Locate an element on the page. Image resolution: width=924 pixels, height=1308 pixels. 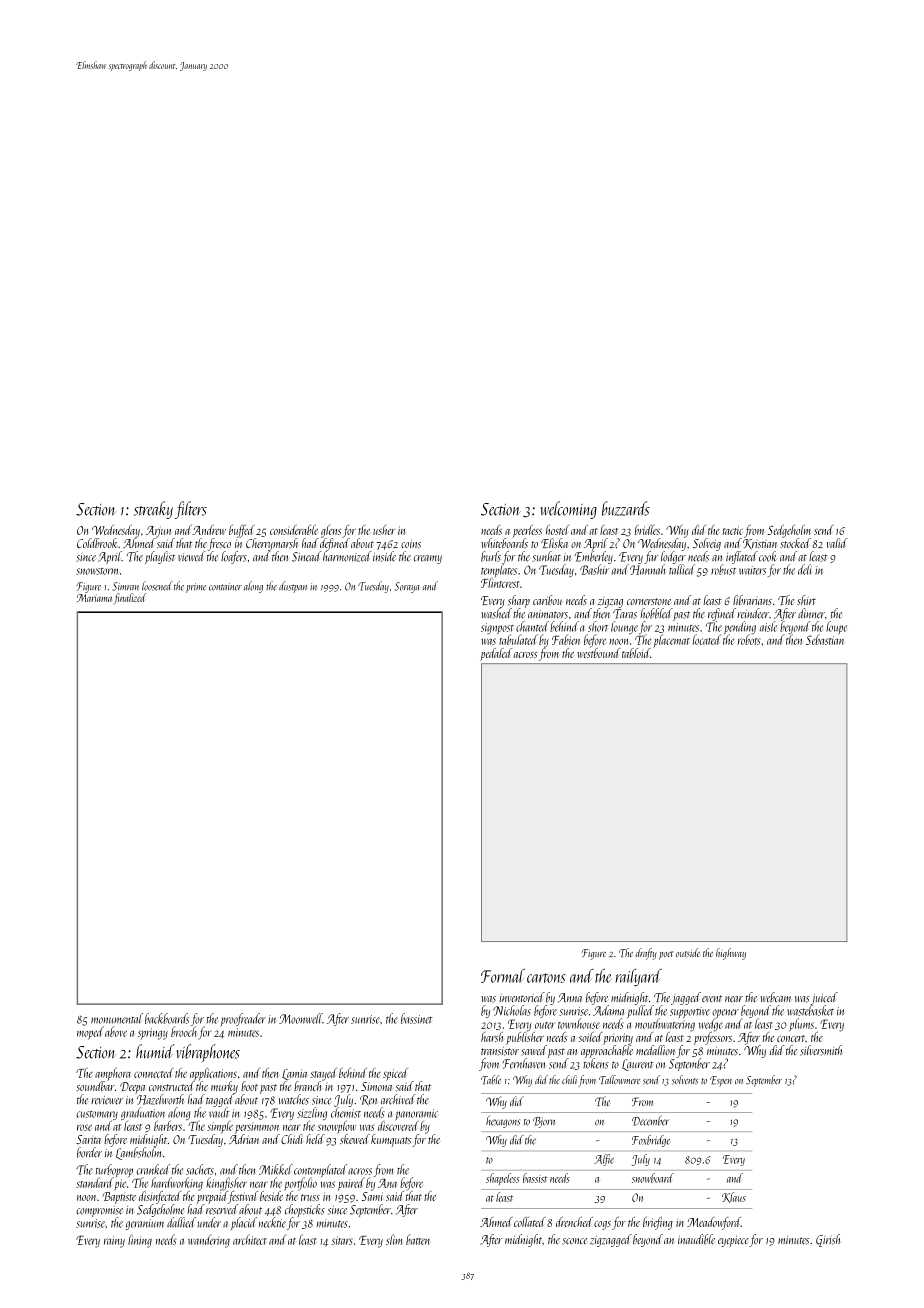
finalized is located at coordinates (130, 598).
